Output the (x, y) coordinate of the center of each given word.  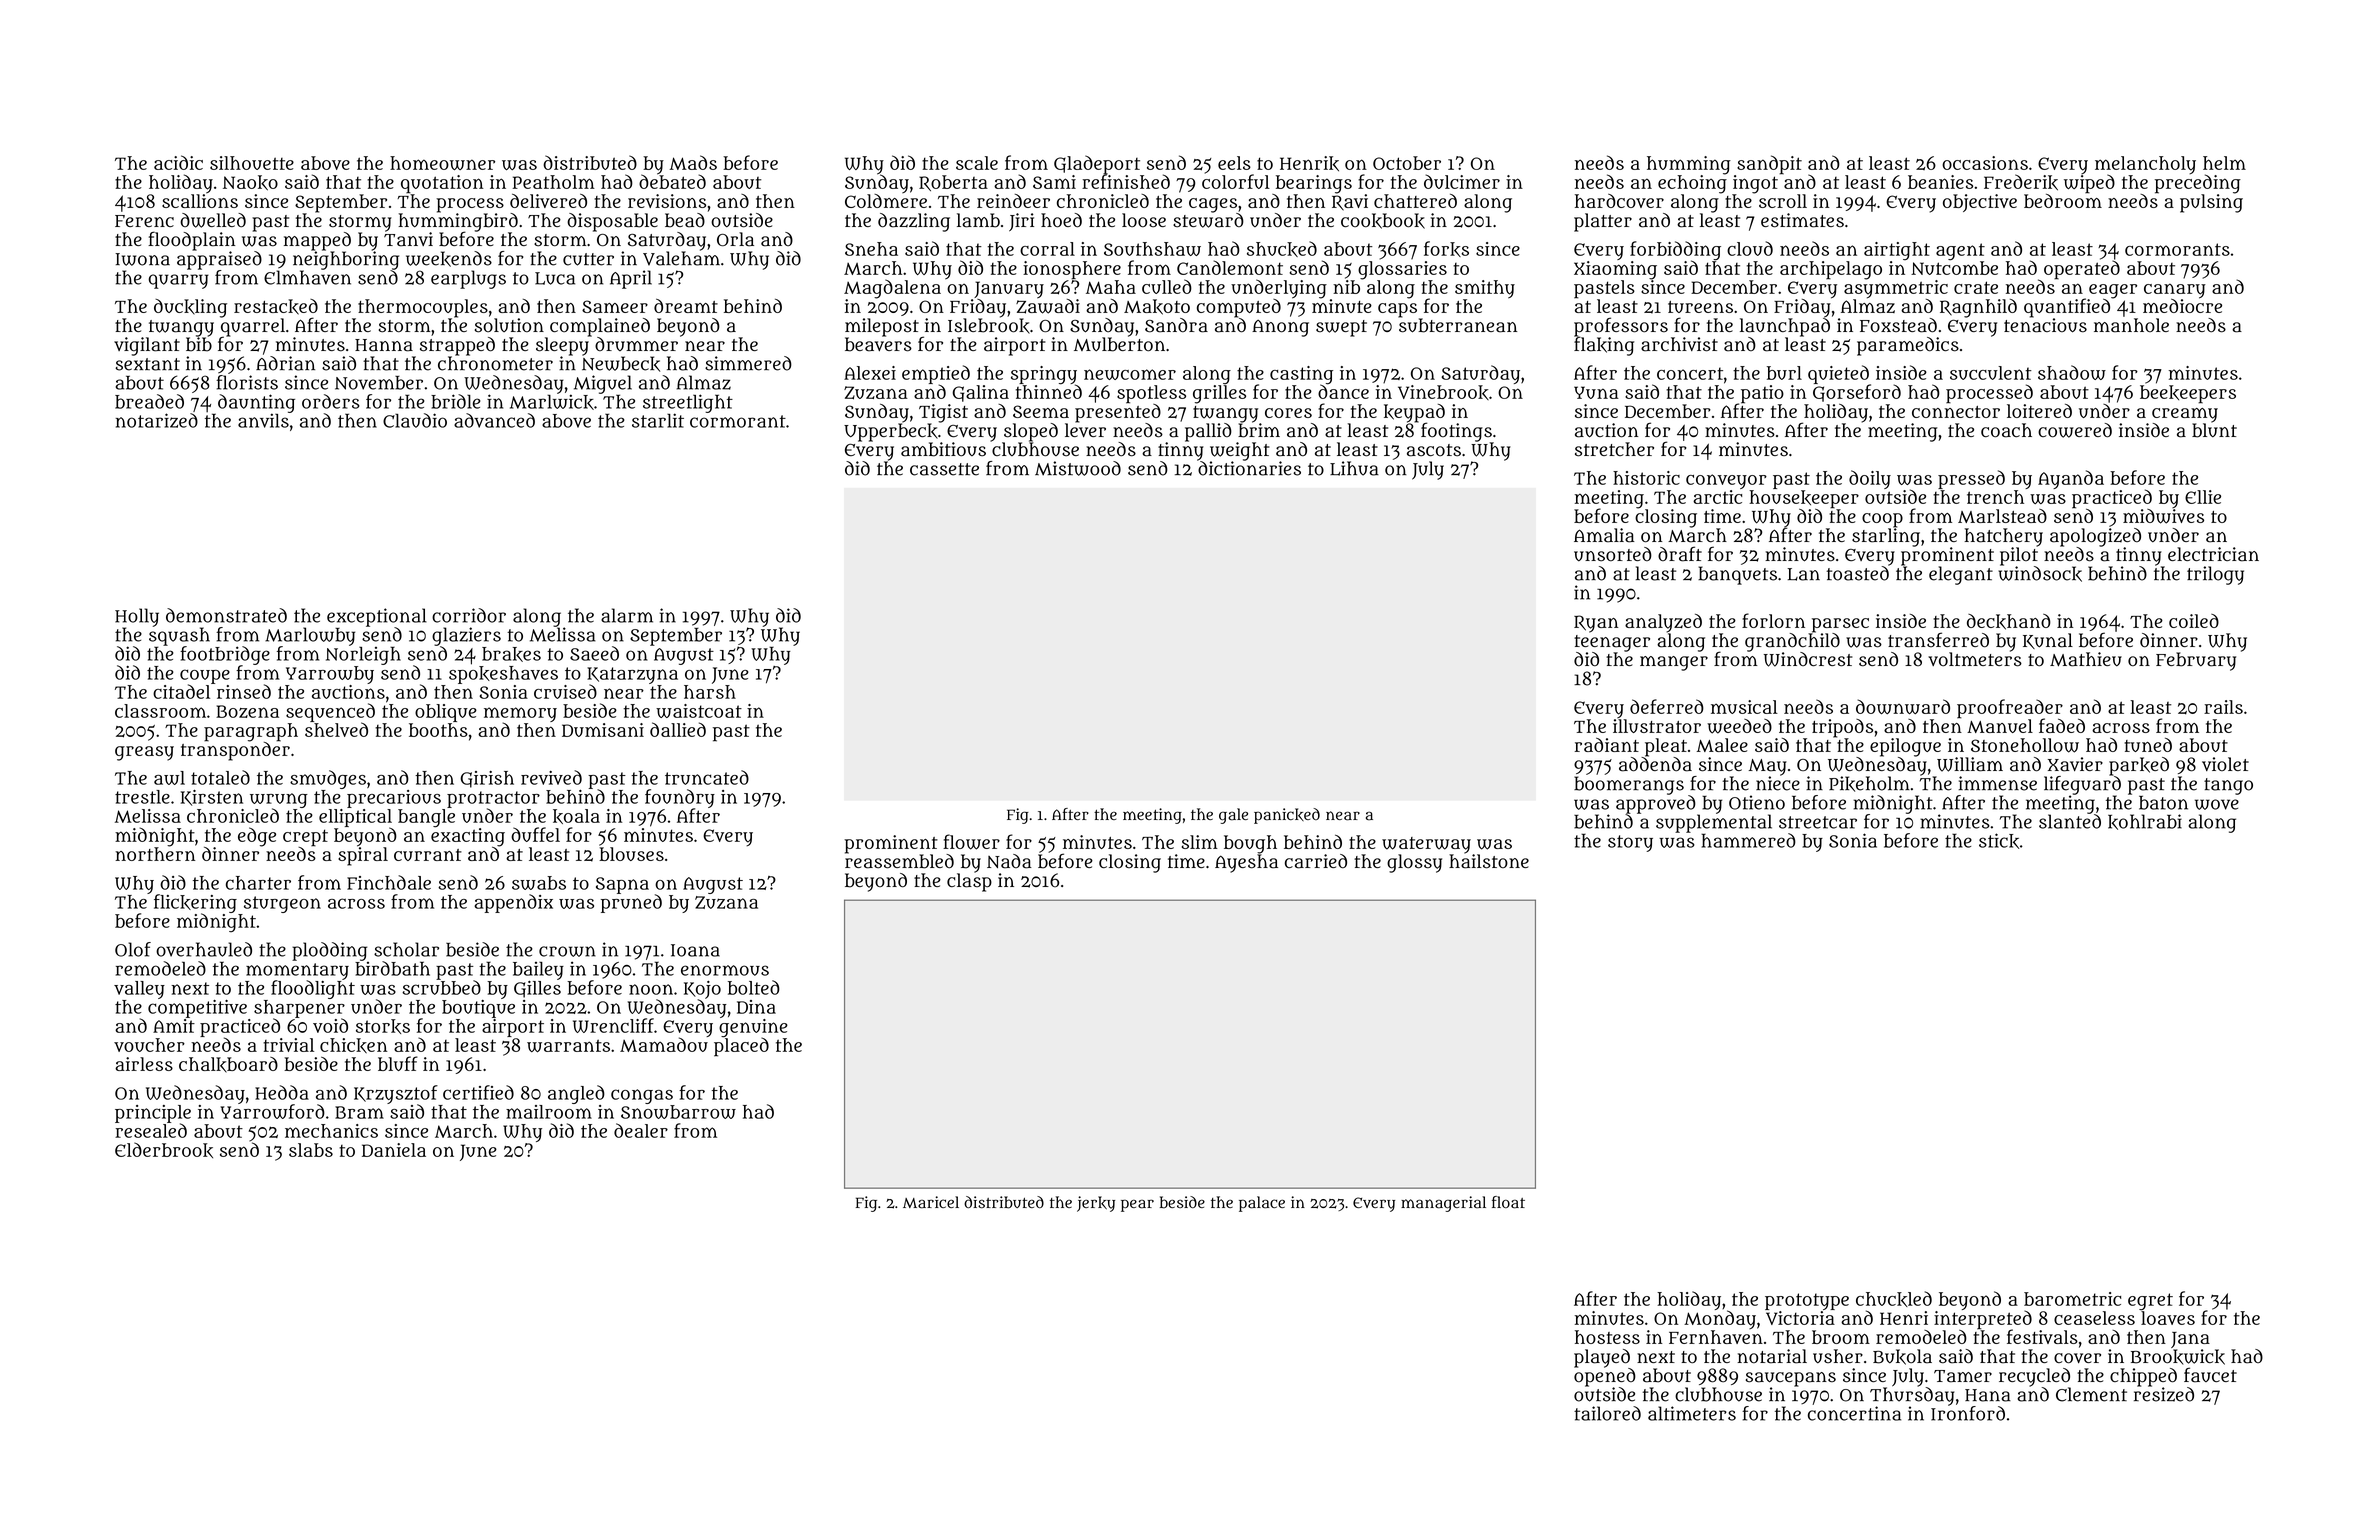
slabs (311, 1150)
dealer (641, 1130)
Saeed (594, 653)
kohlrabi (2145, 822)
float (1508, 1202)
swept (1341, 328)
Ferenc (144, 221)
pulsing (2211, 203)
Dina (756, 1007)
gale (1233, 816)
